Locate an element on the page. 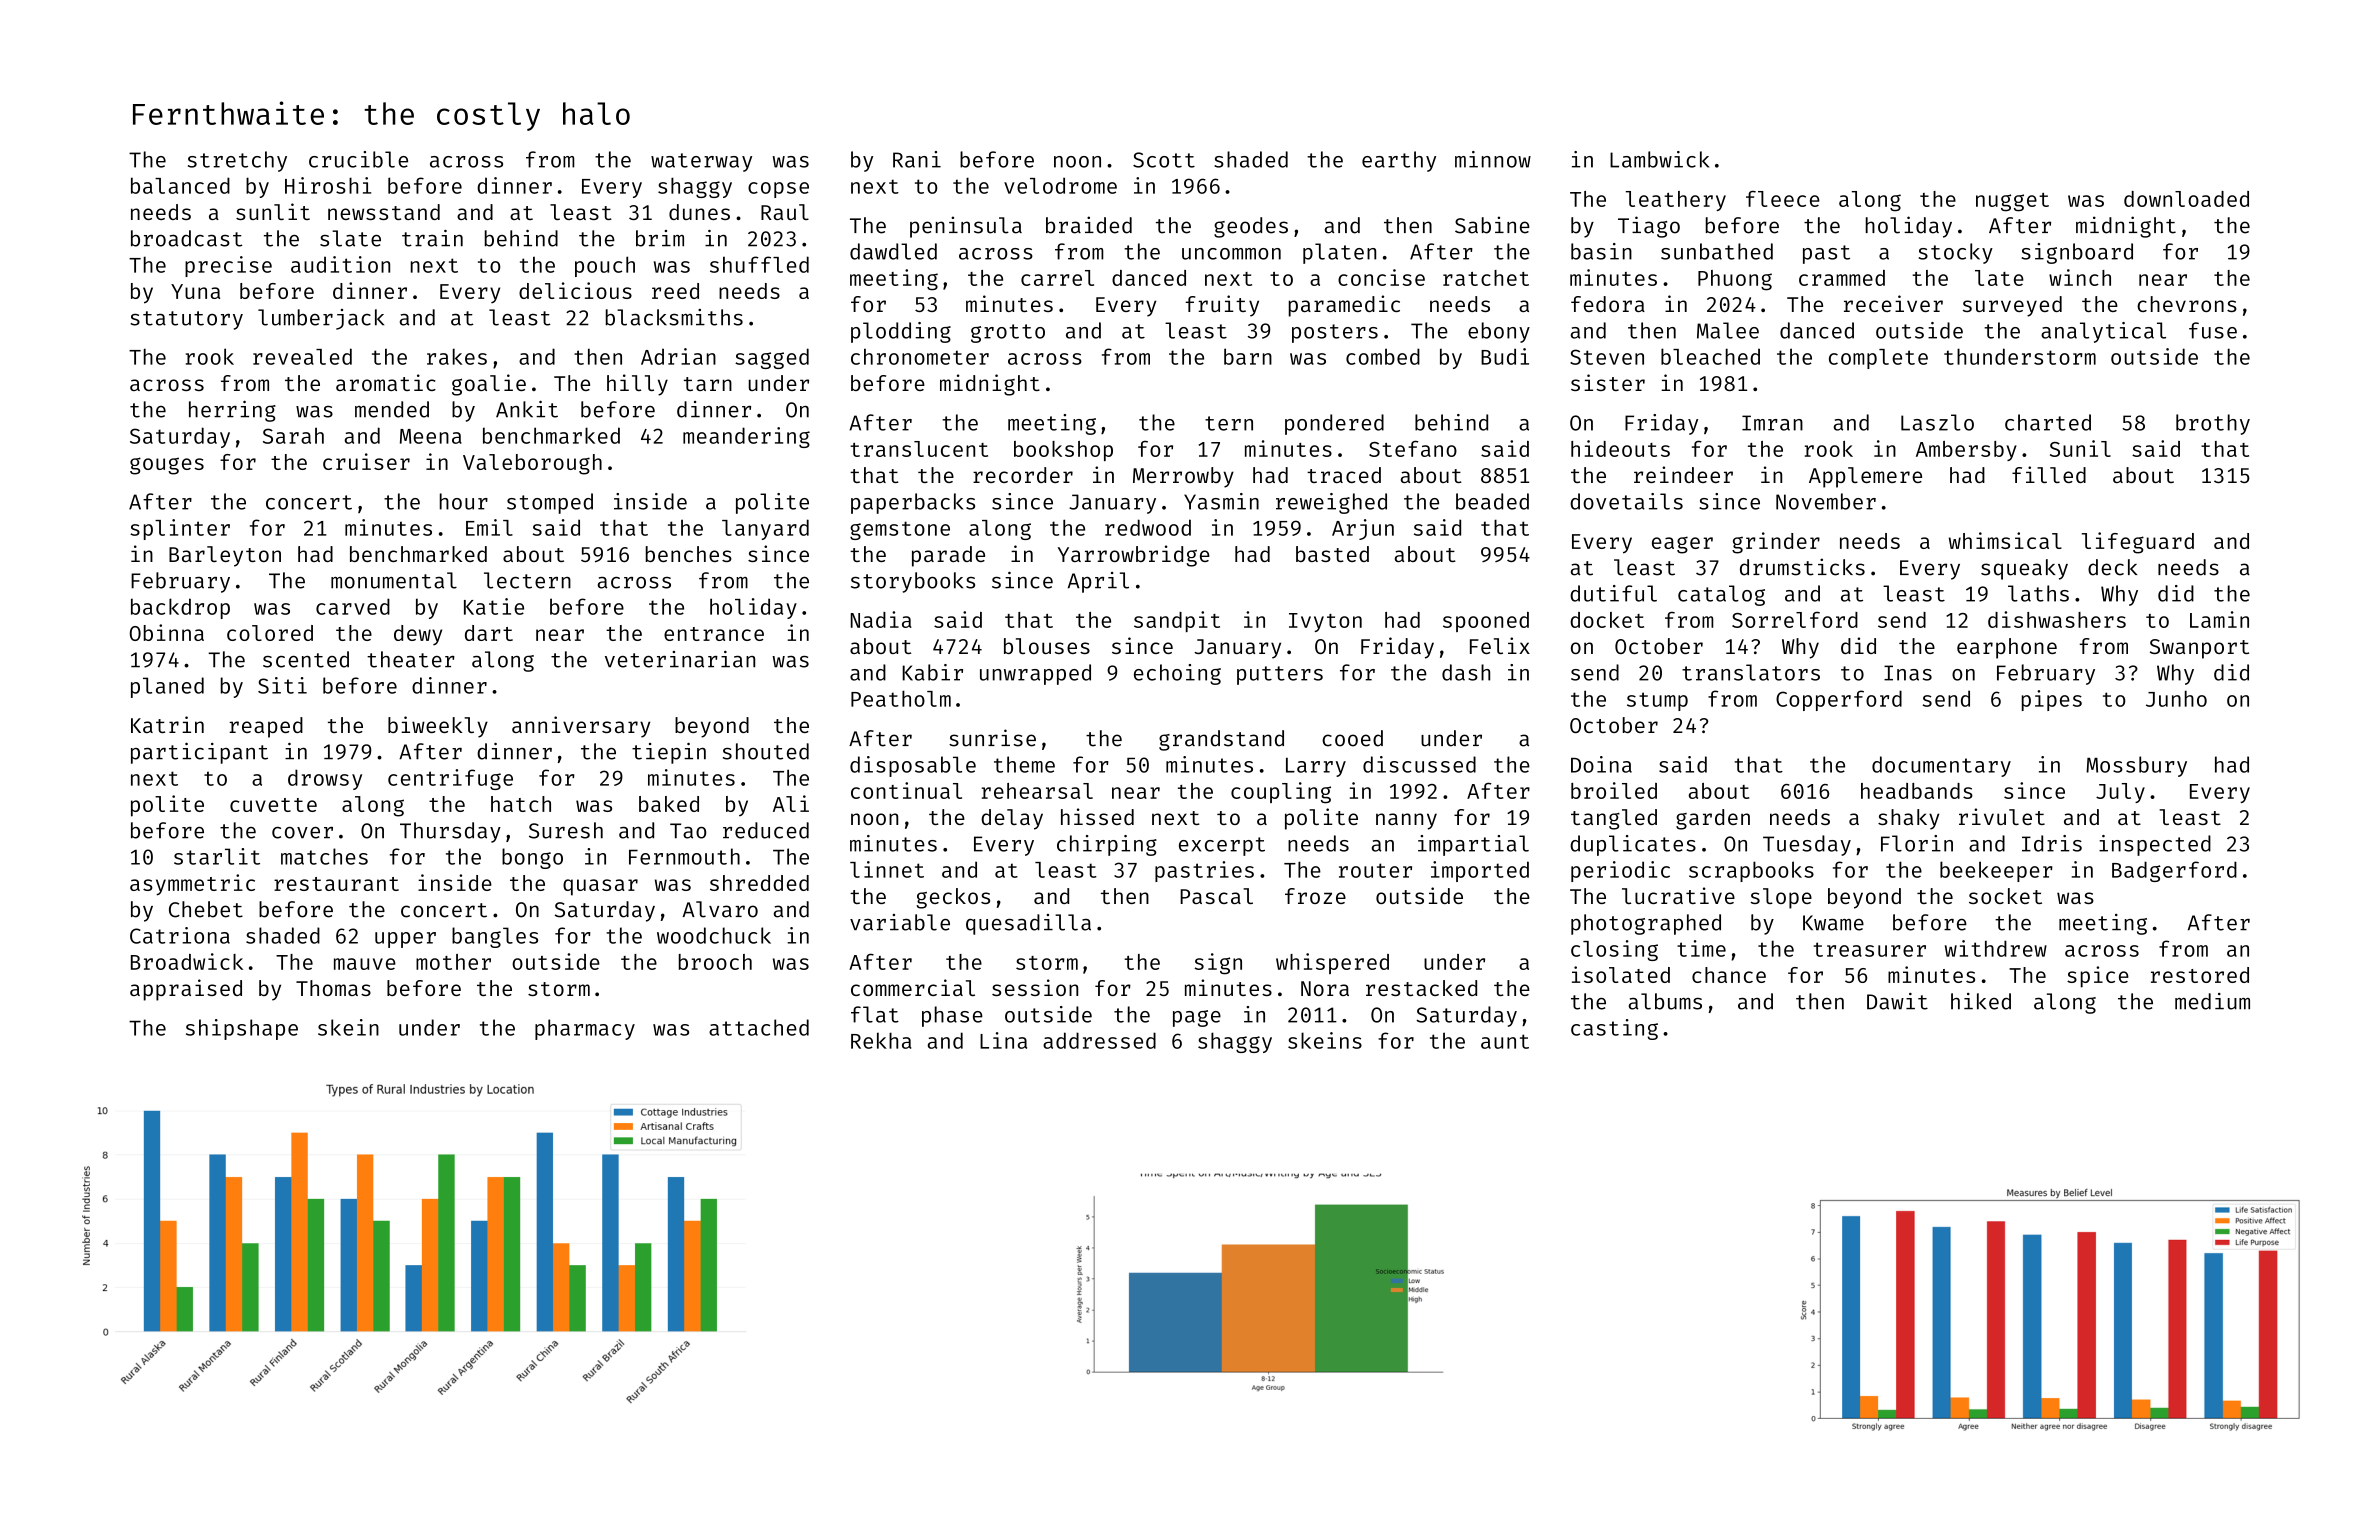 The image size is (2380, 1540). stretchy is located at coordinates (237, 161).
